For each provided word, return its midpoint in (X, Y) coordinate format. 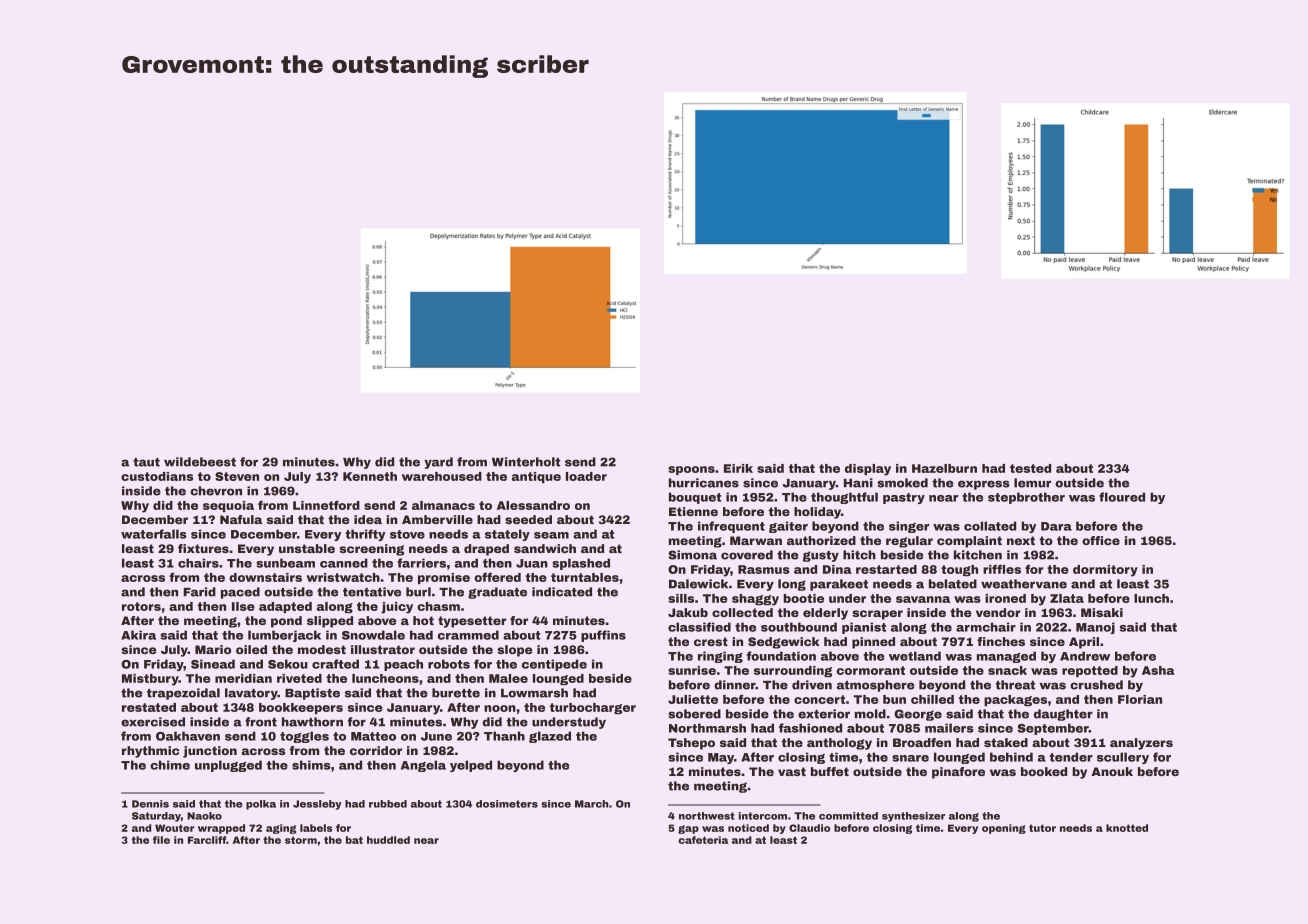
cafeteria (703, 840)
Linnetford (326, 505)
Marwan (756, 540)
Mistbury (150, 680)
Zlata (1067, 598)
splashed (581, 564)
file (161, 840)
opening (1004, 829)
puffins (603, 636)
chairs (198, 563)
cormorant (871, 670)
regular (909, 542)
